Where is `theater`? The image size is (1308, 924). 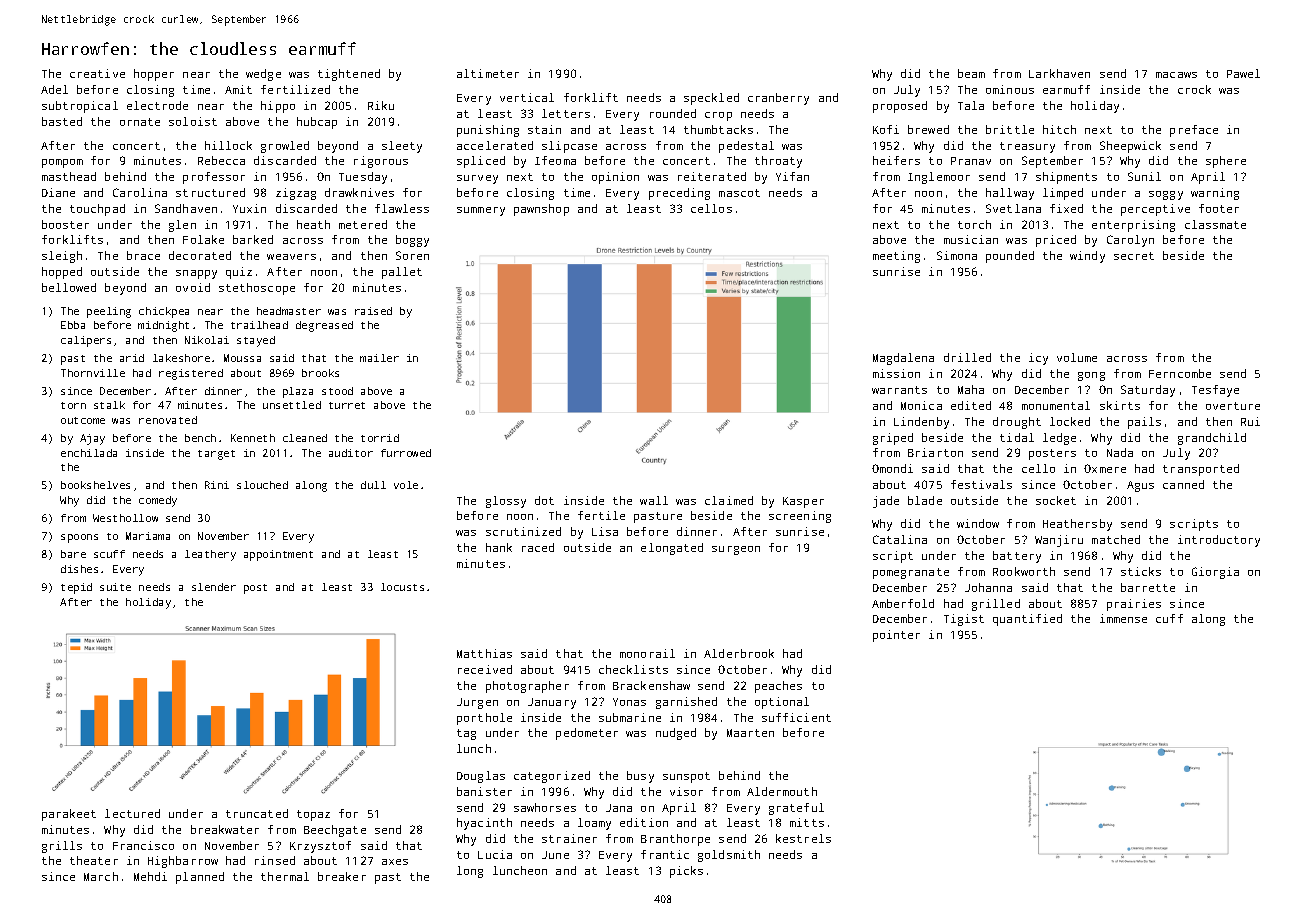 theater is located at coordinates (94, 860).
